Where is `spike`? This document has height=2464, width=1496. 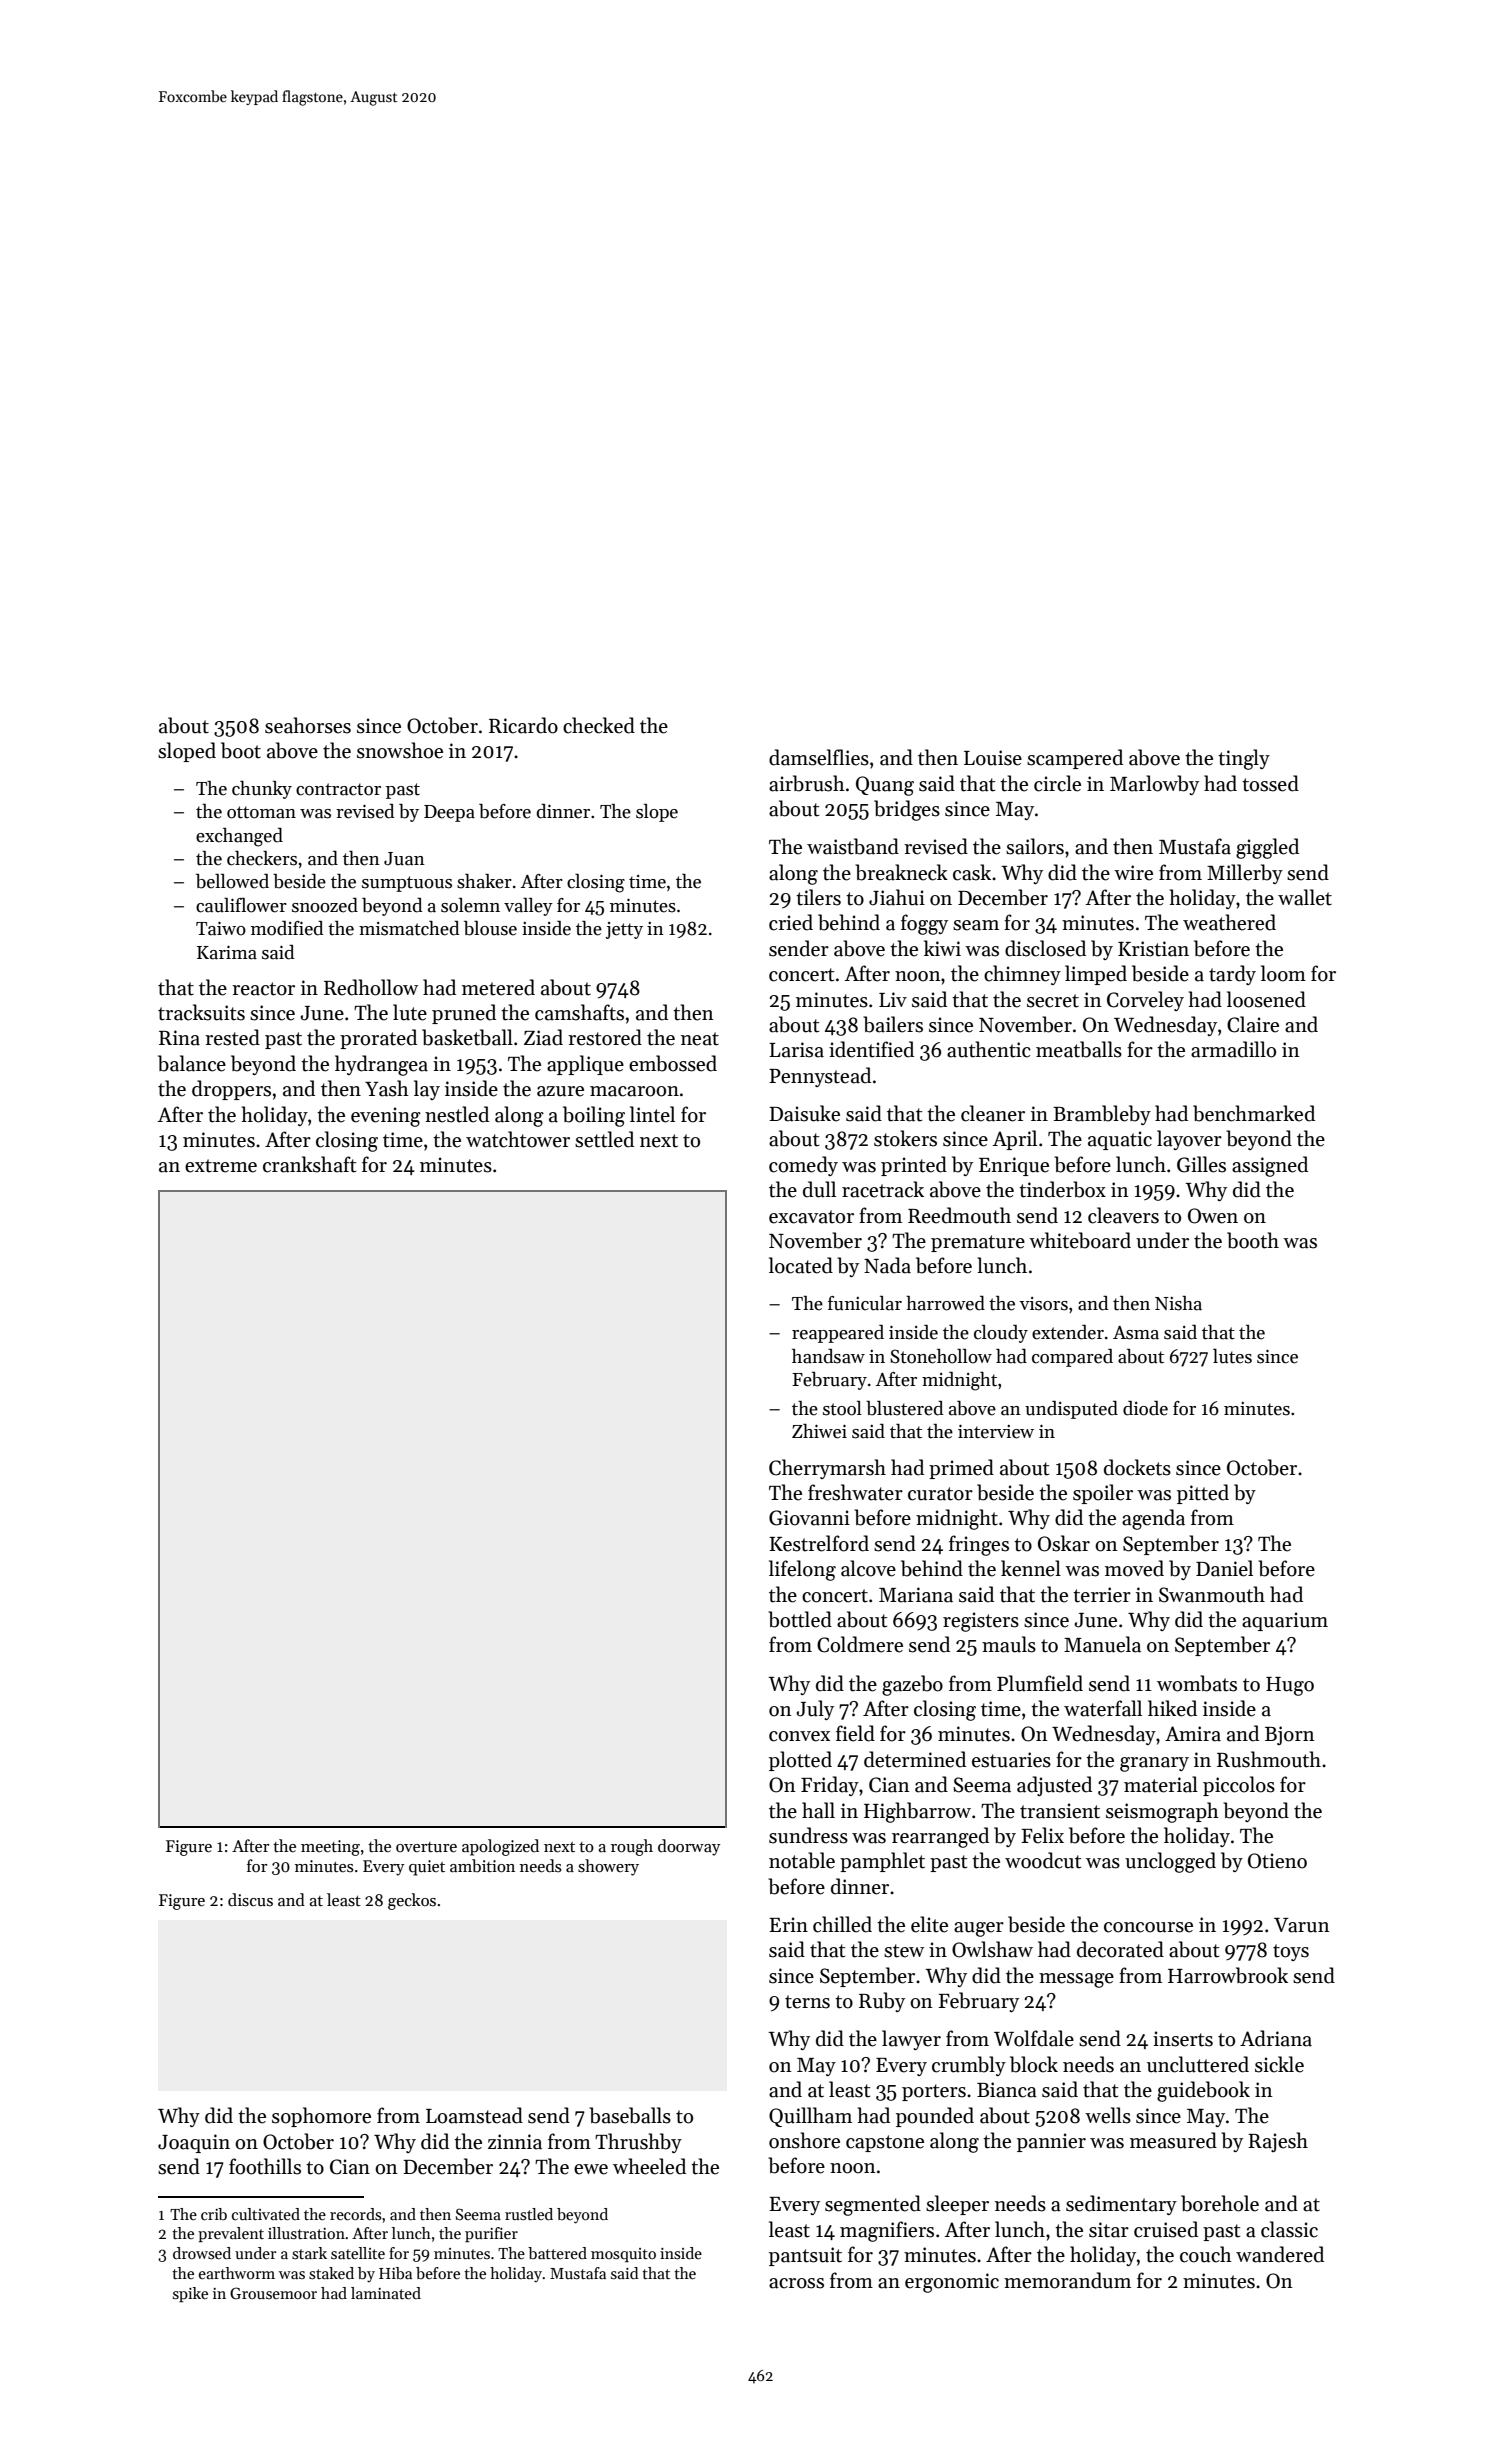 spike is located at coordinates (190, 2294).
